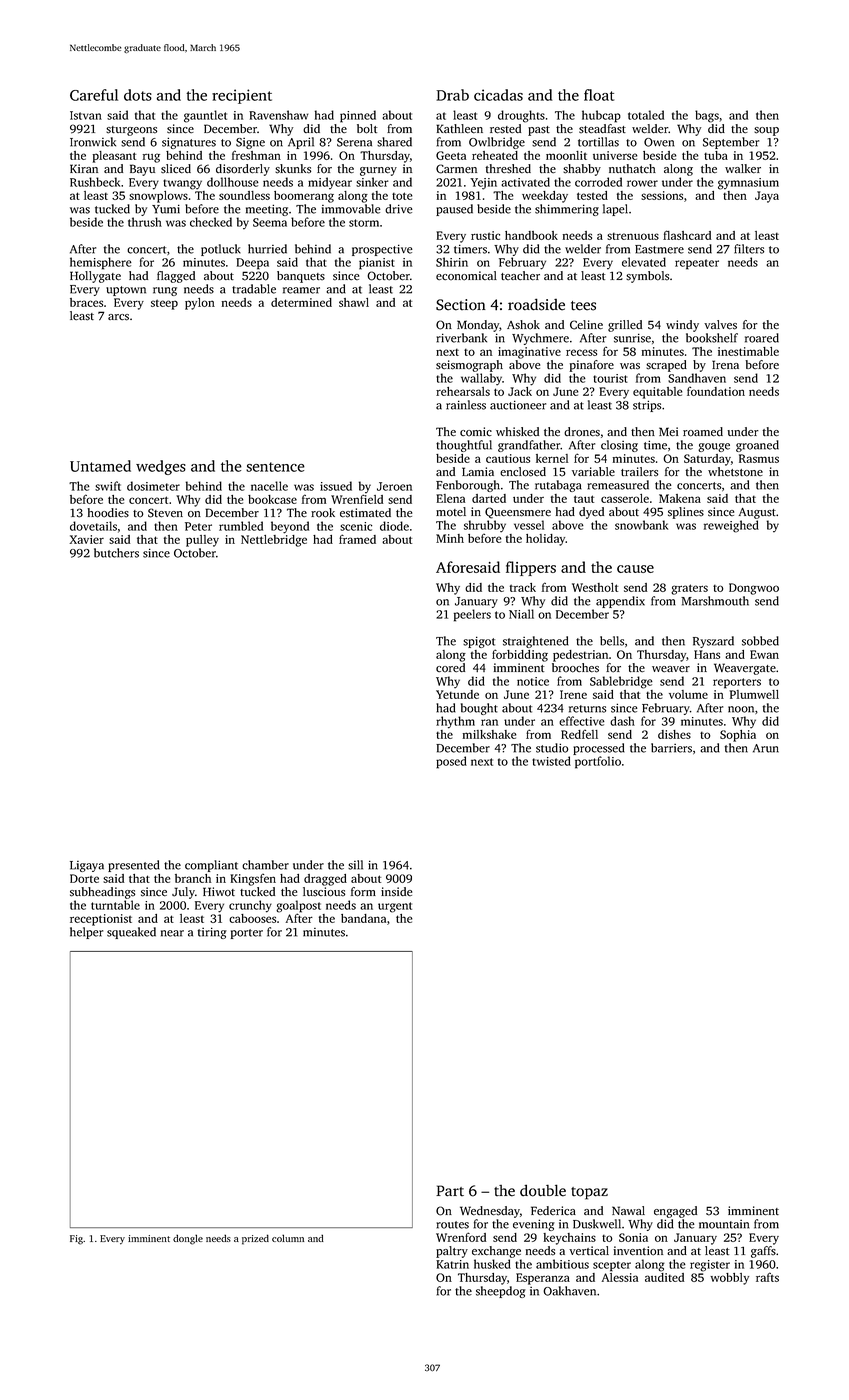 Image resolution: width=849 pixels, height=1400 pixels. What do you see at coordinates (589, 1193) in the screenshot?
I see `topaz` at bounding box center [589, 1193].
